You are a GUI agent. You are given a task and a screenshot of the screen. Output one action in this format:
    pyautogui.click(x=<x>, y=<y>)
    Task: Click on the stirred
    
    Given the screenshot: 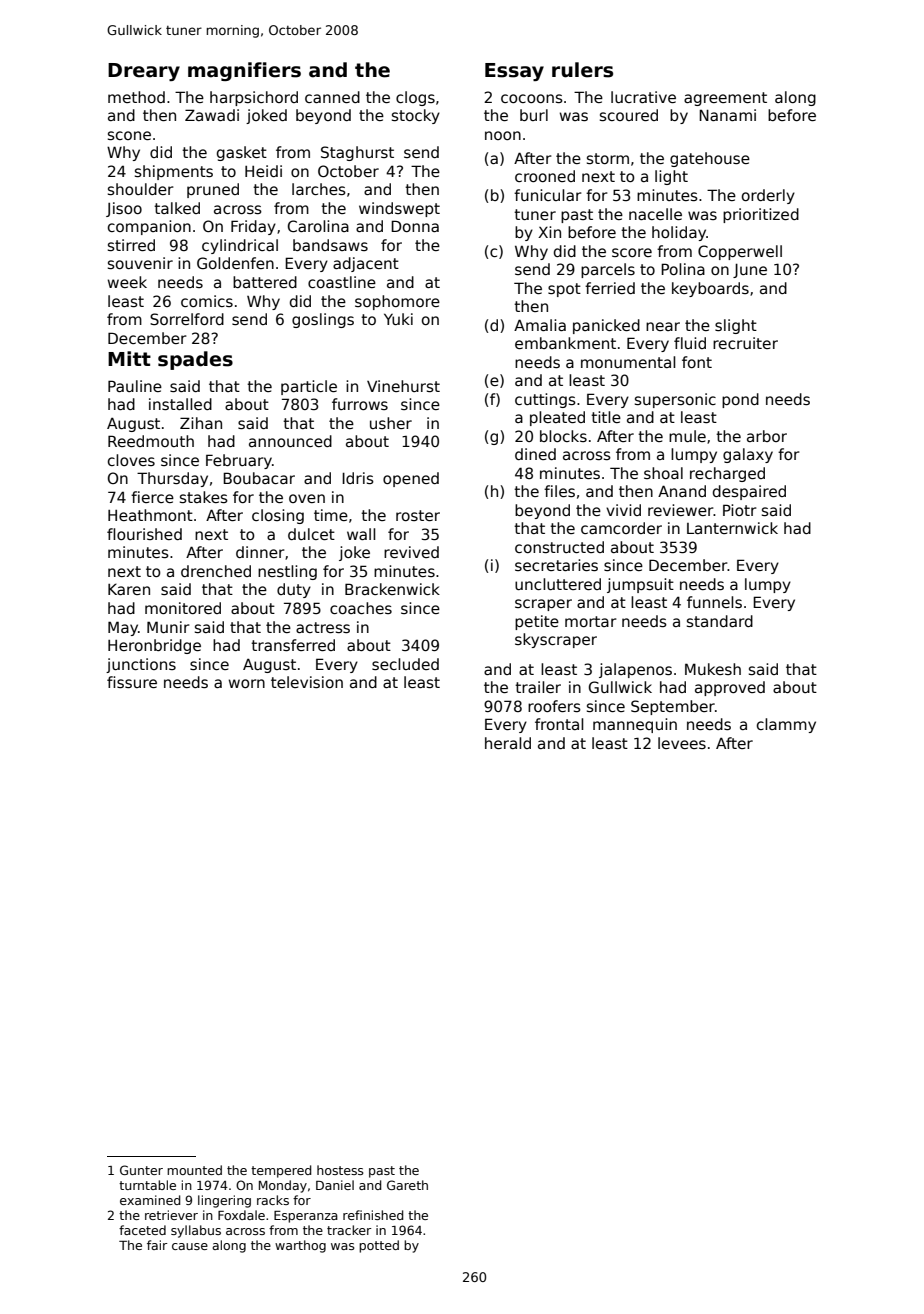 What is the action you would take?
    pyautogui.click(x=131, y=245)
